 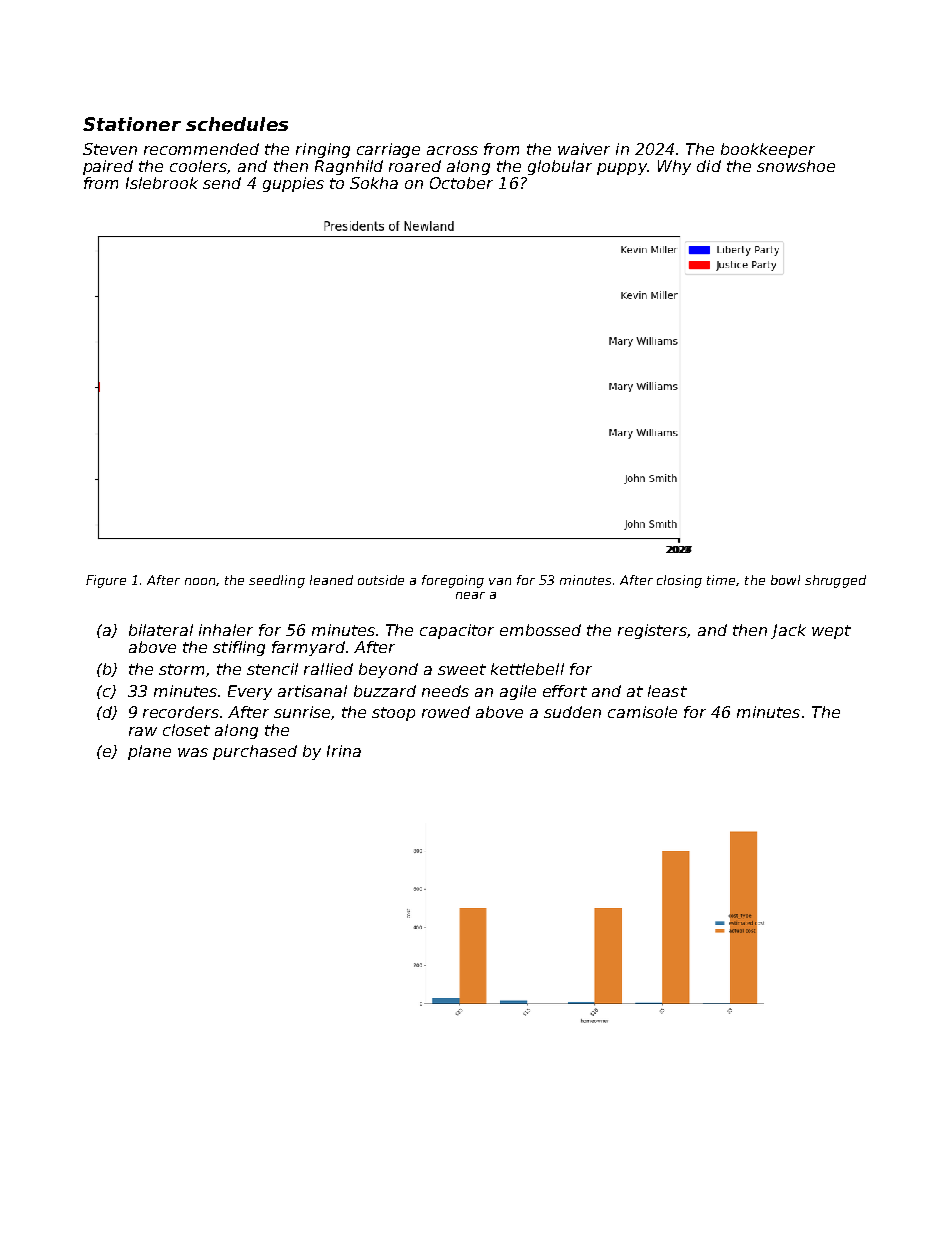 What do you see at coordinates (255, 752) in the page?
I see `purchased` at bounding box center [255, 752].
